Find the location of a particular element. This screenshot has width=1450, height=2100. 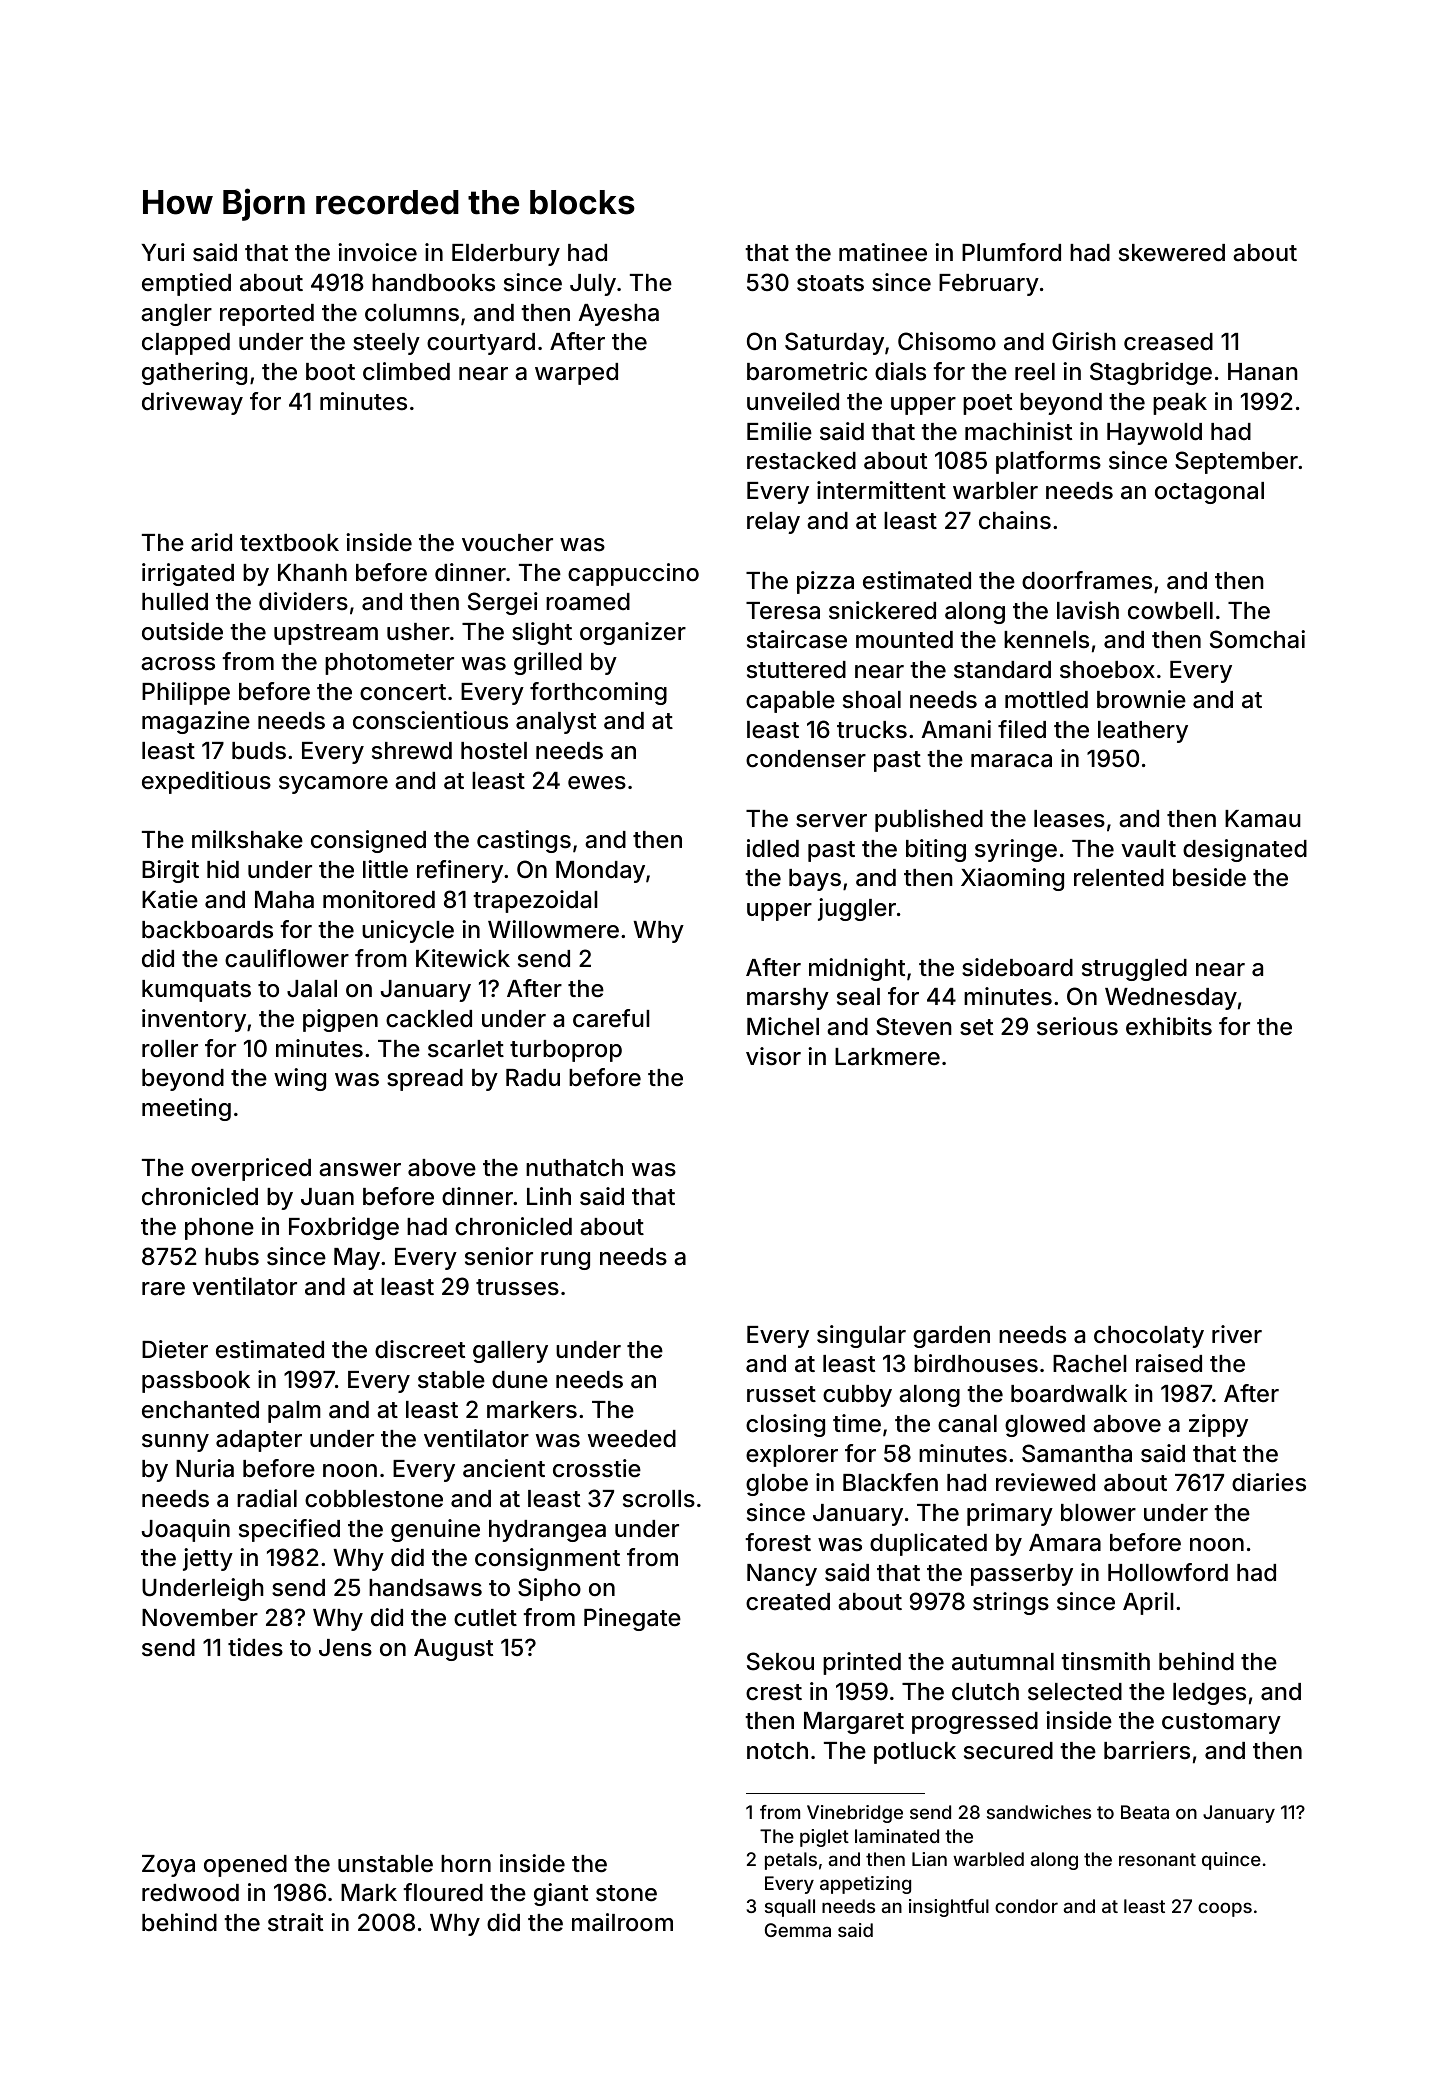

blower is located at coordinates (1098, 1513).
